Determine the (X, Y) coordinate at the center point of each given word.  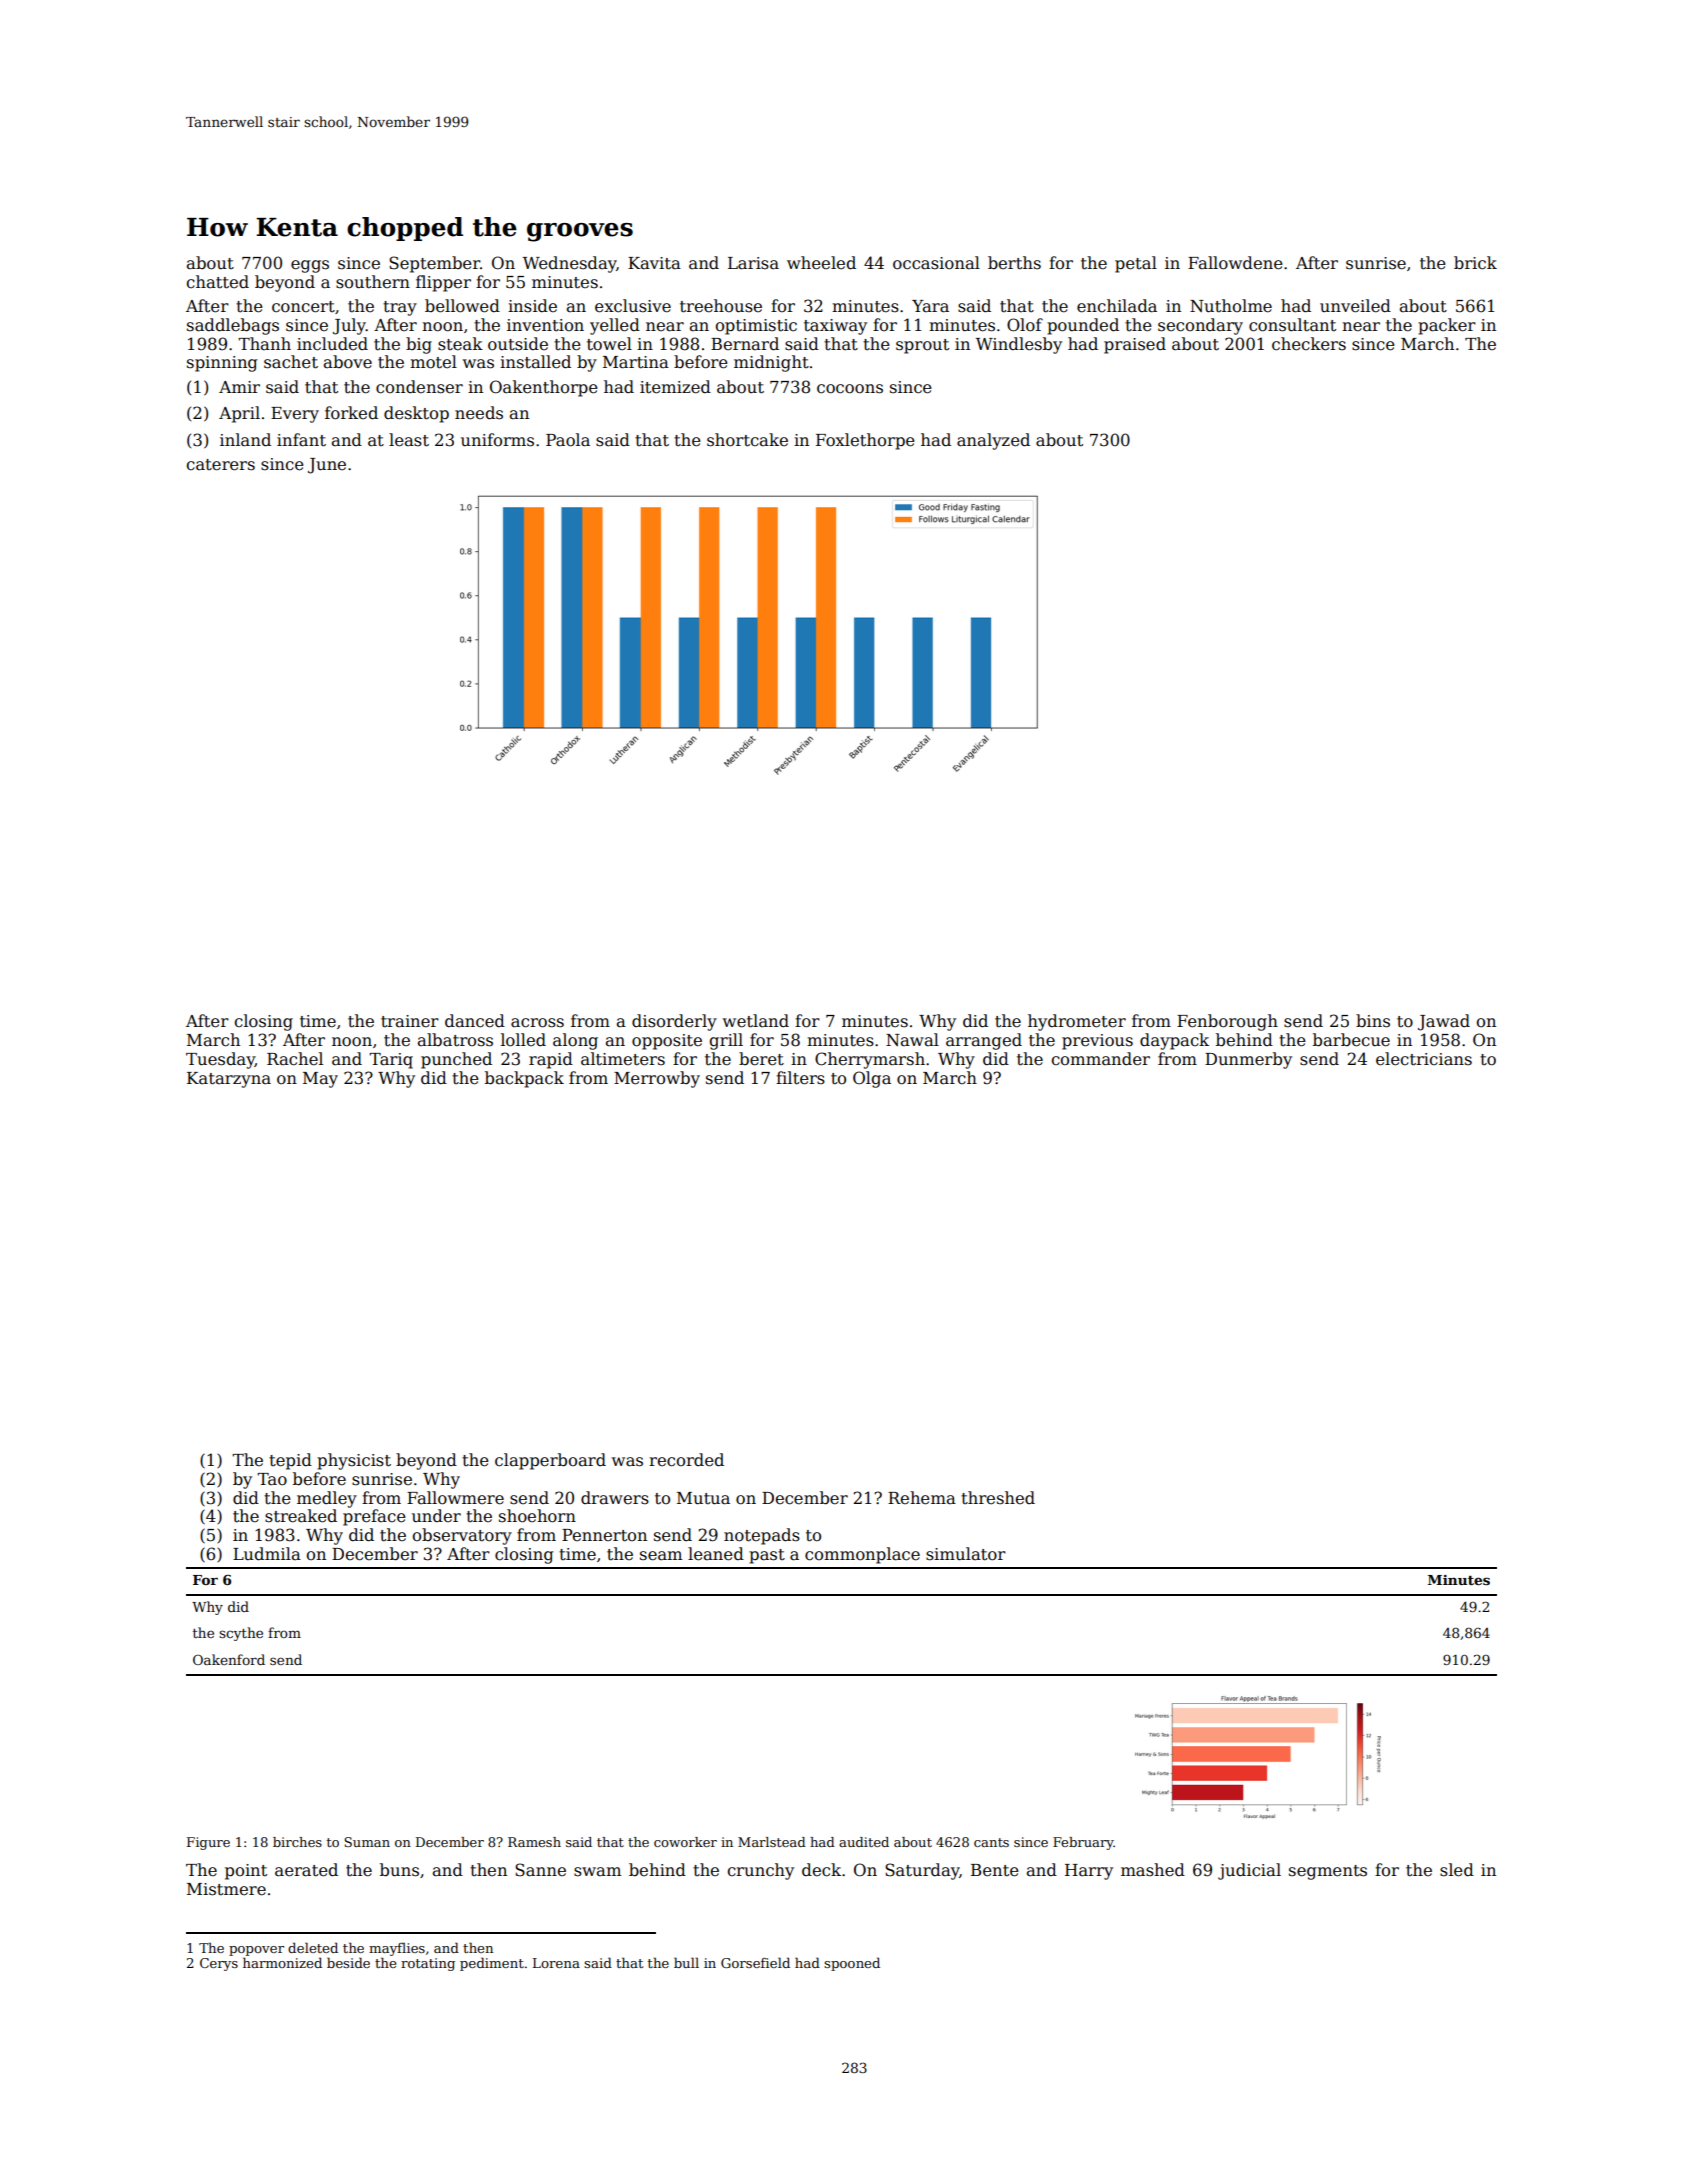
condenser (419, 387)
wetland (756, 1021)
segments (1328, 1872)
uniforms (497, 440)
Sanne (540, 1870)
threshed (998, 1498)
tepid (290, 1461)
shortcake (747, 440)
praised (1135, 345)
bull (686, 1962)
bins (1373, 1021)
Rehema (922, 1498)
